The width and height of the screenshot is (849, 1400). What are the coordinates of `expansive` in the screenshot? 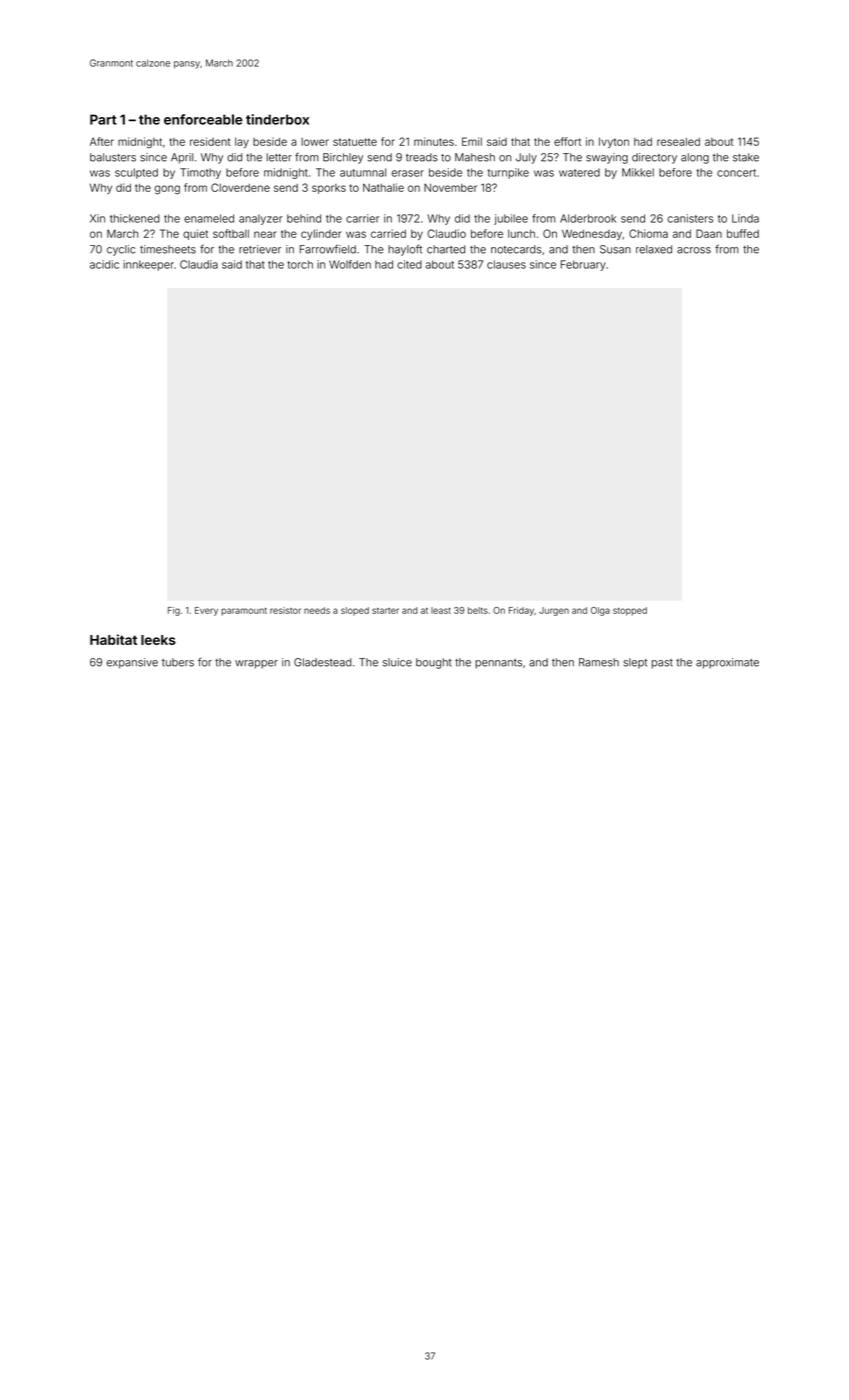 It's located at (132, 663).
